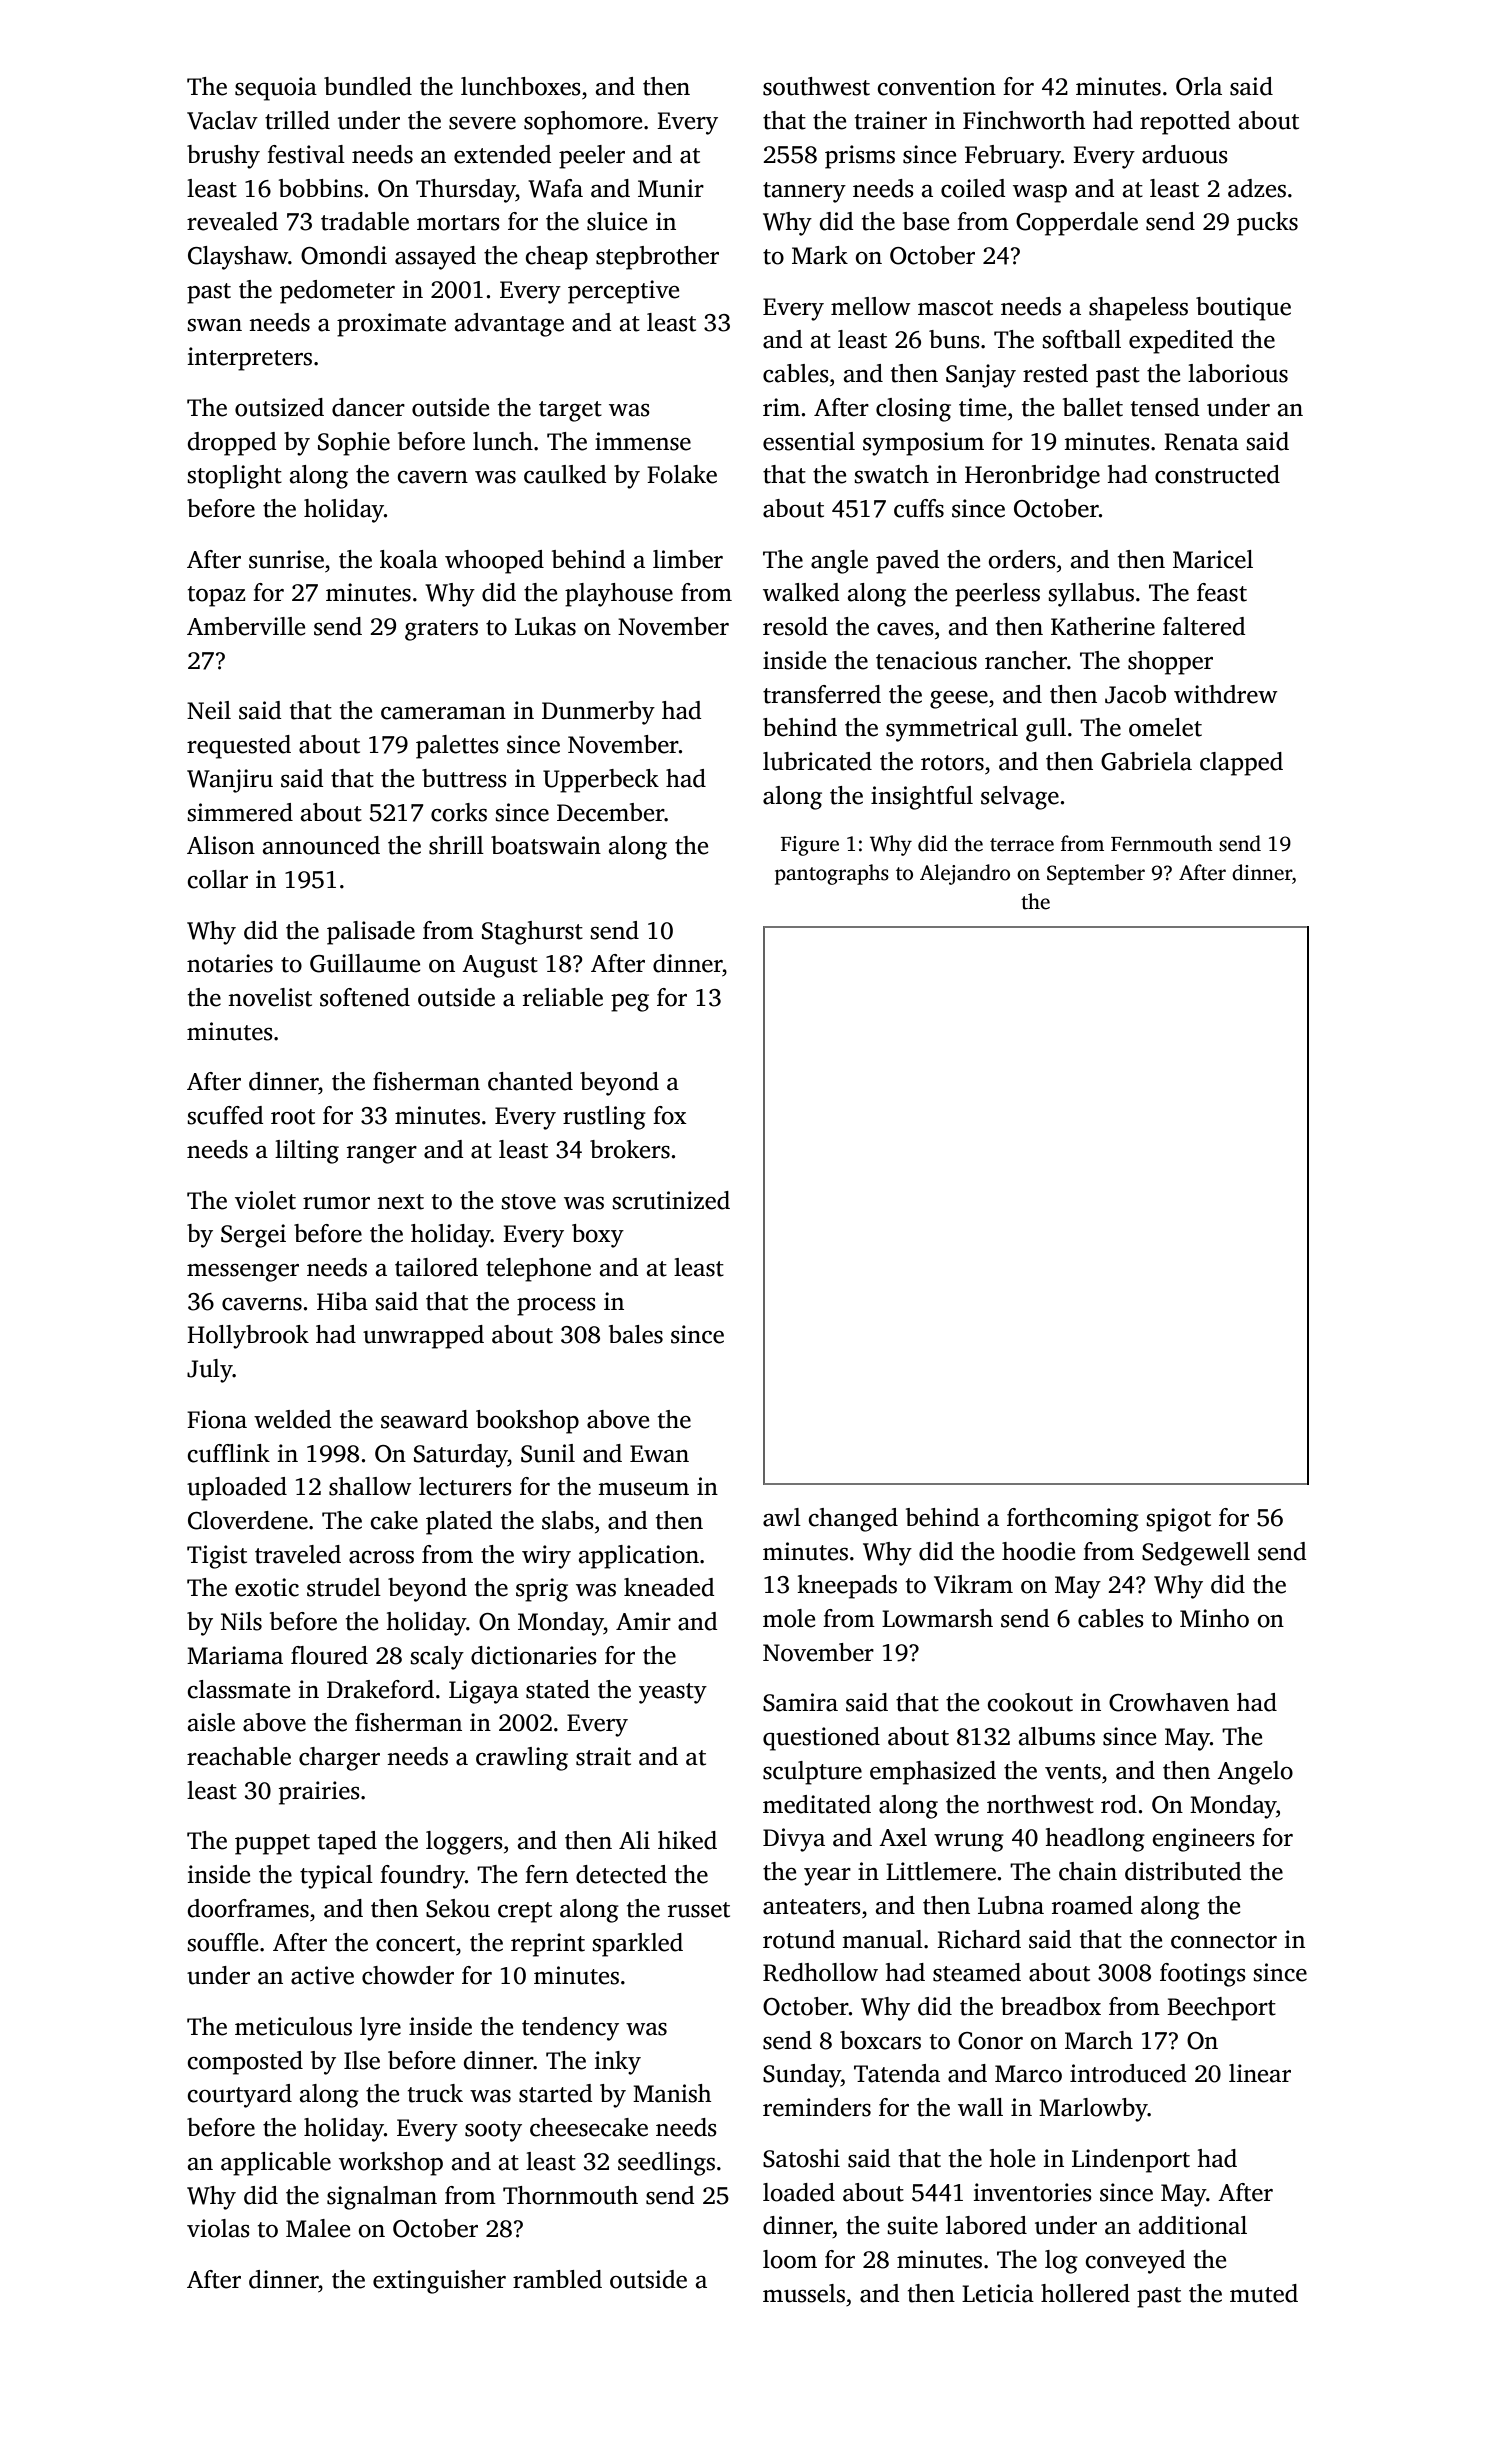 The width and height of the image is (1496, 2464). Describe the element at coordinates (630, 1003) in the image. I see `peg` at that location.
